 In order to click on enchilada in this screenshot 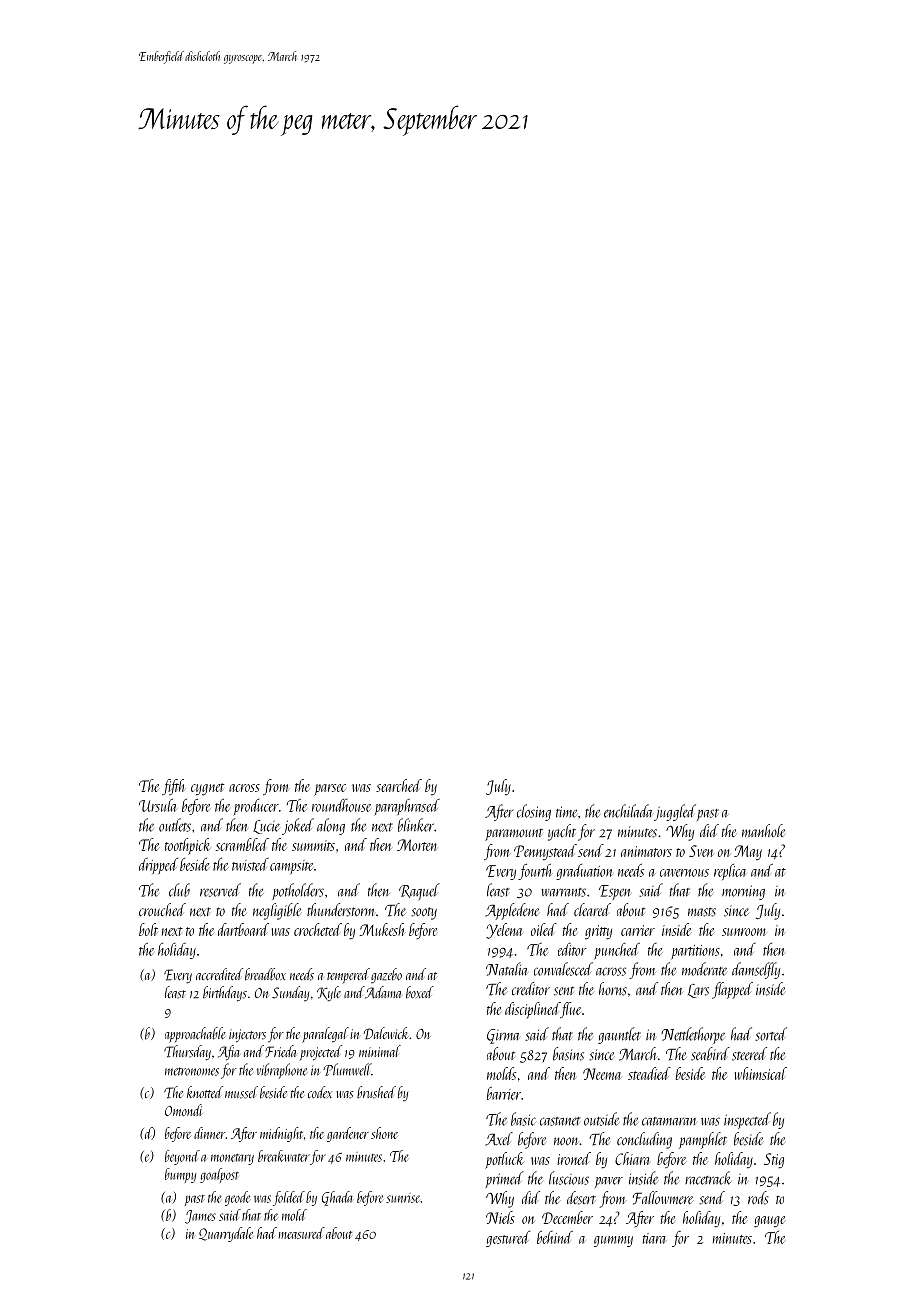, I will do `click(628, 811)`.
